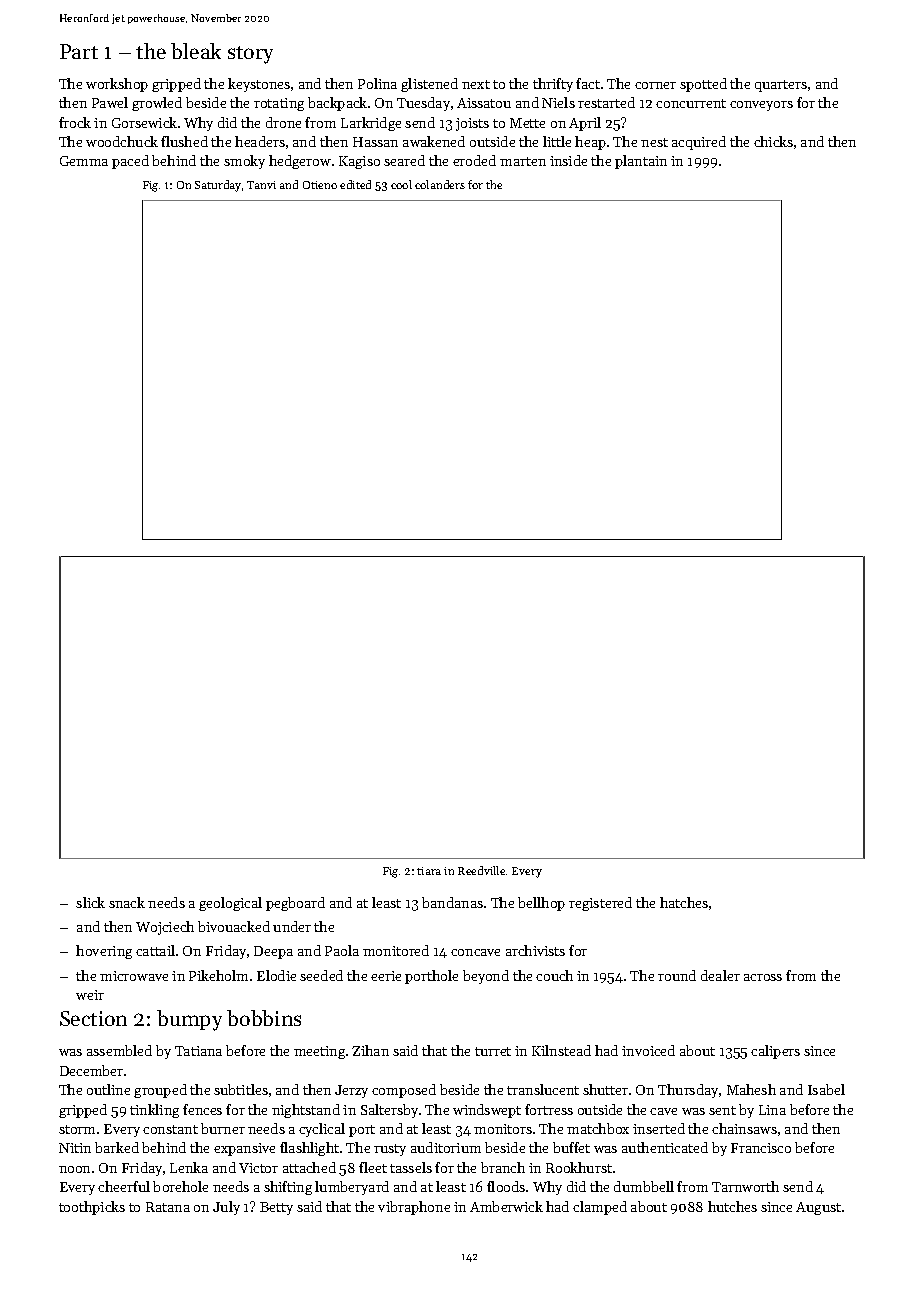 Image resolution: width=924 pixels, height=1308 pixels. Describe the element at coordinates (699, 143) in the image. I see `acquired` at that location.
